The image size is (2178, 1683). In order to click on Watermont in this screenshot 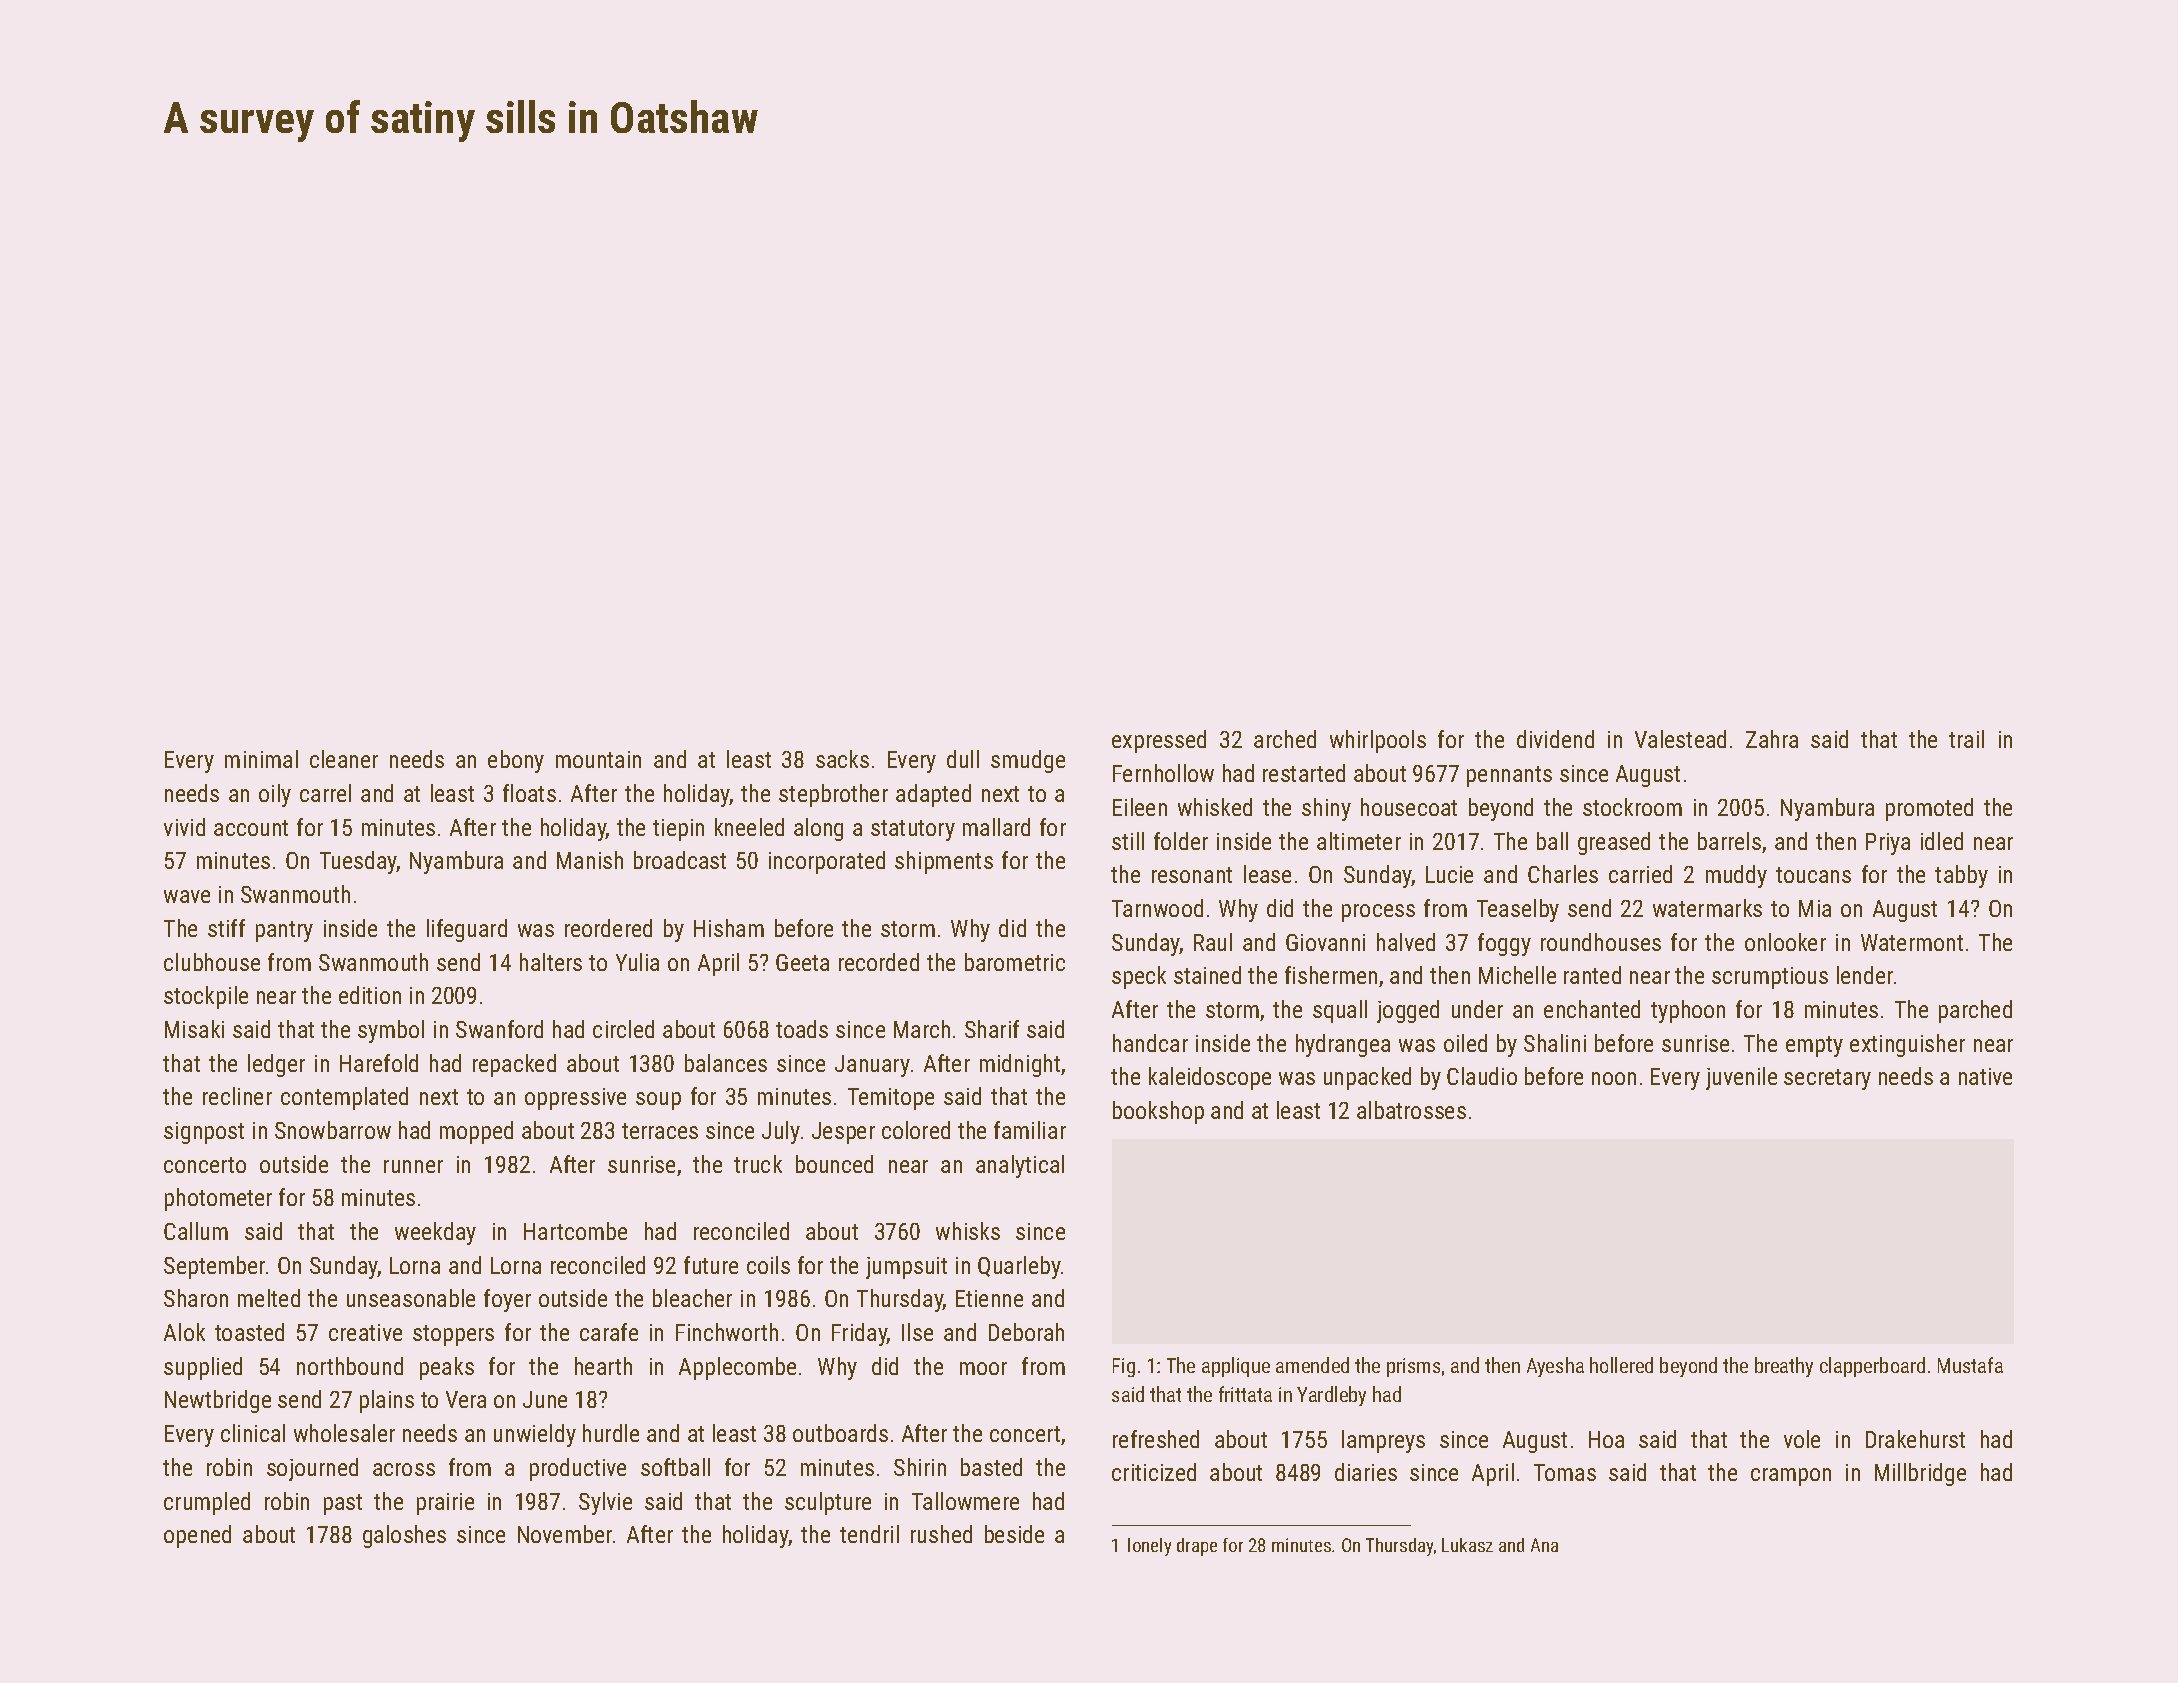, I will do `click(1912, 942)`.
